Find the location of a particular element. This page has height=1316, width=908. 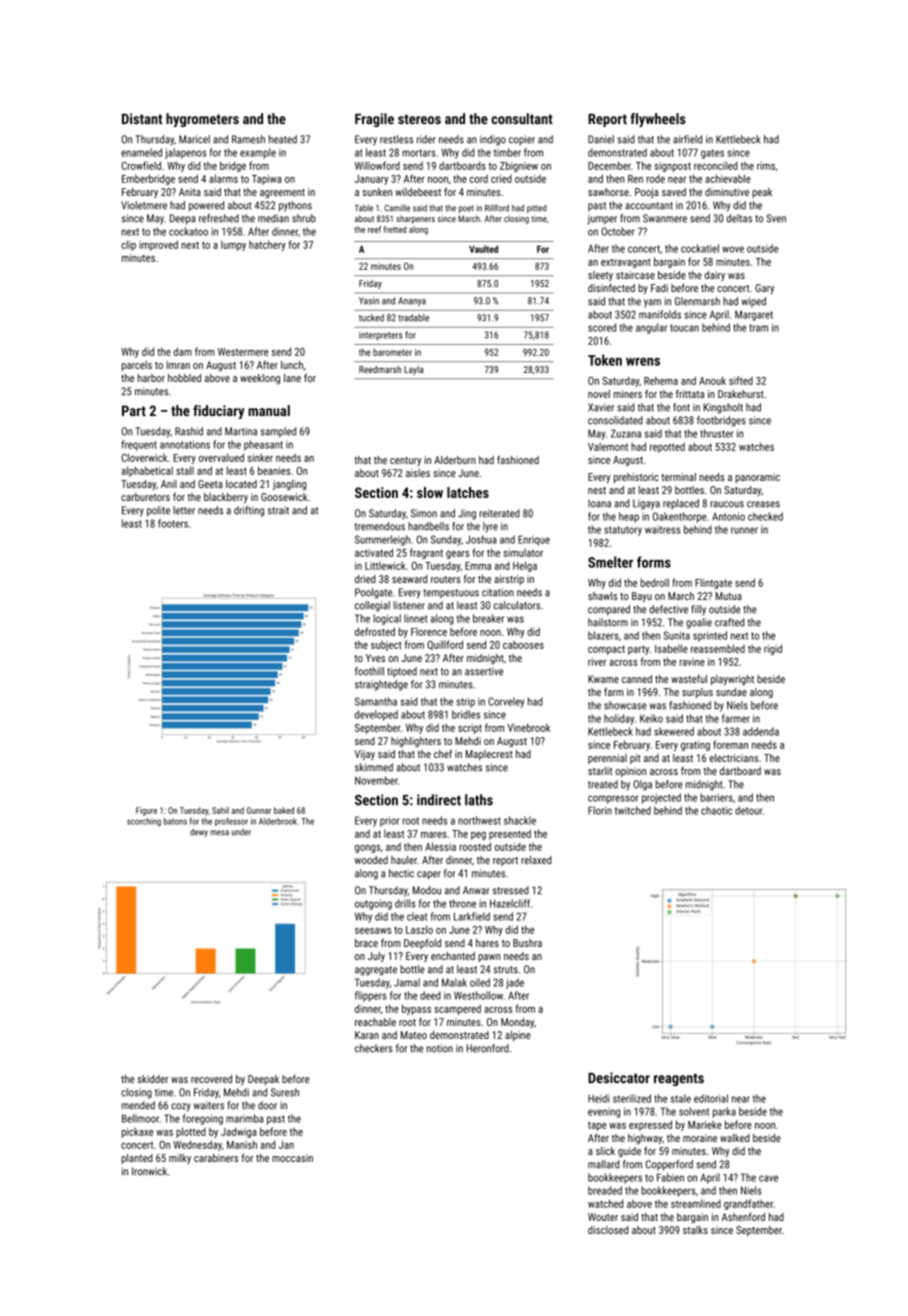

skidder is located at coordinates (153, 1079).
